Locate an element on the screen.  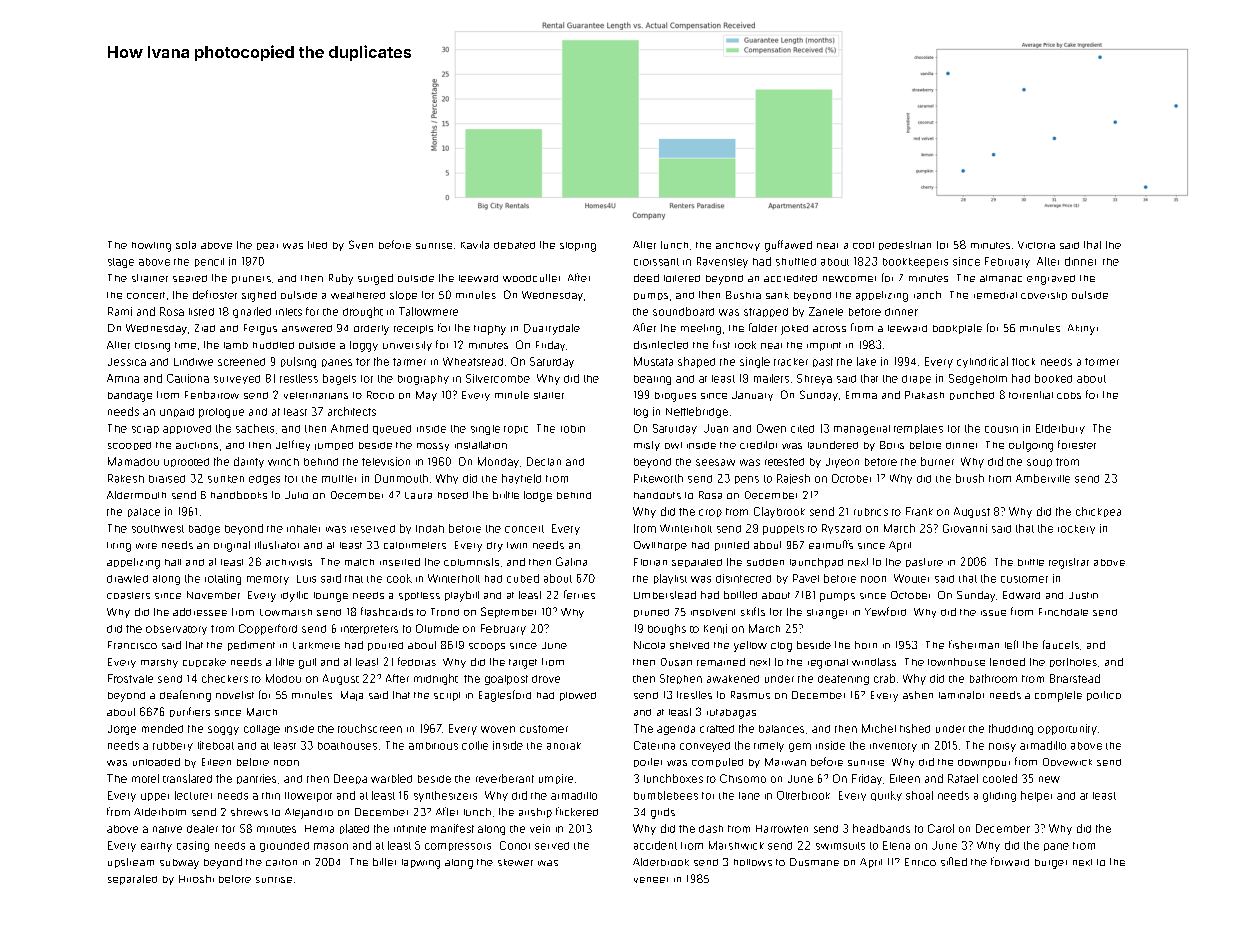
crab is located at coordinates (884, 678).
